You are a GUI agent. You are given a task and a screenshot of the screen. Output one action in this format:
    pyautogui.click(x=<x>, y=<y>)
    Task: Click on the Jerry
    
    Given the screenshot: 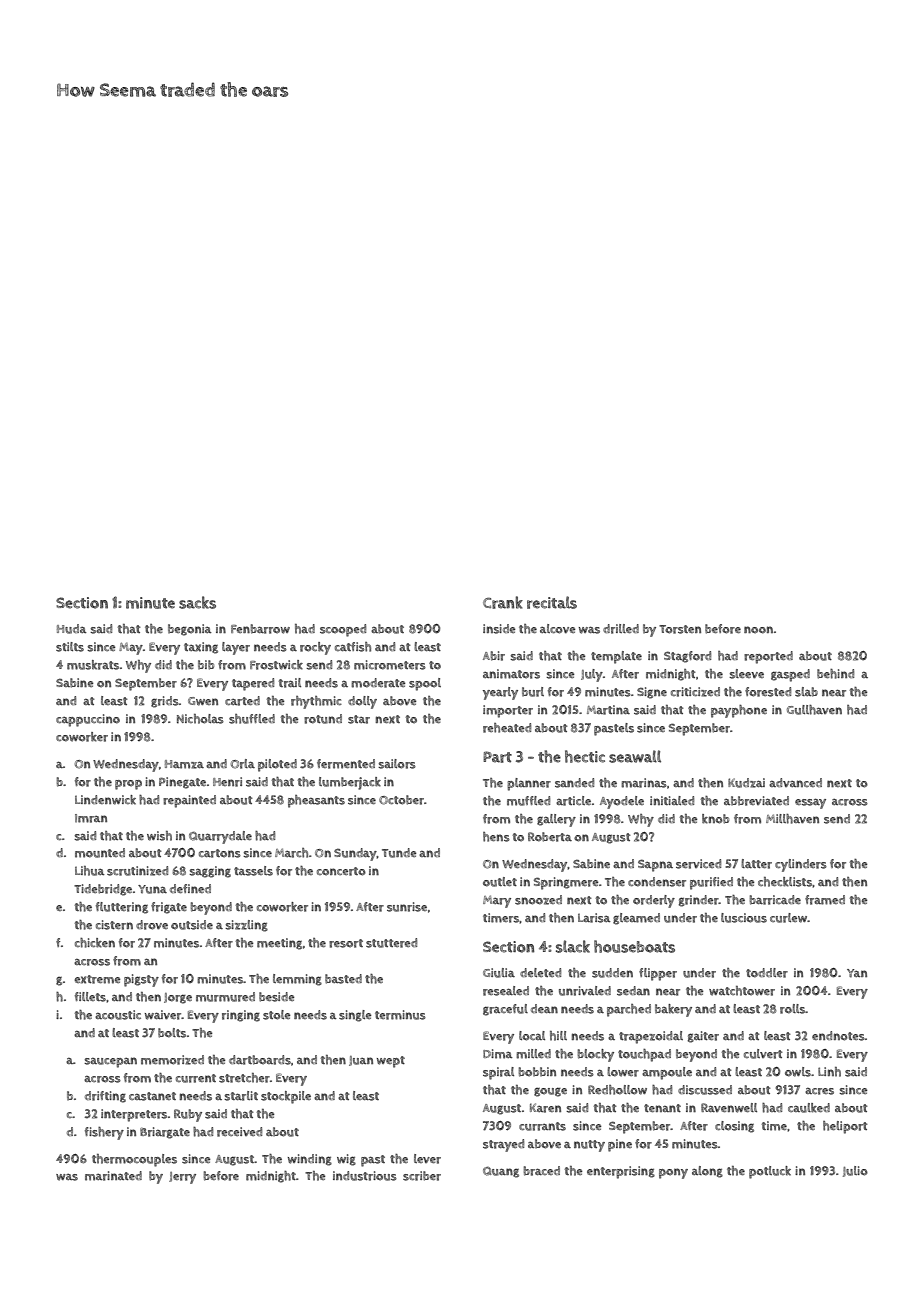 What is the action you would take?
    pyautogui.click(x=182, y=1178)
